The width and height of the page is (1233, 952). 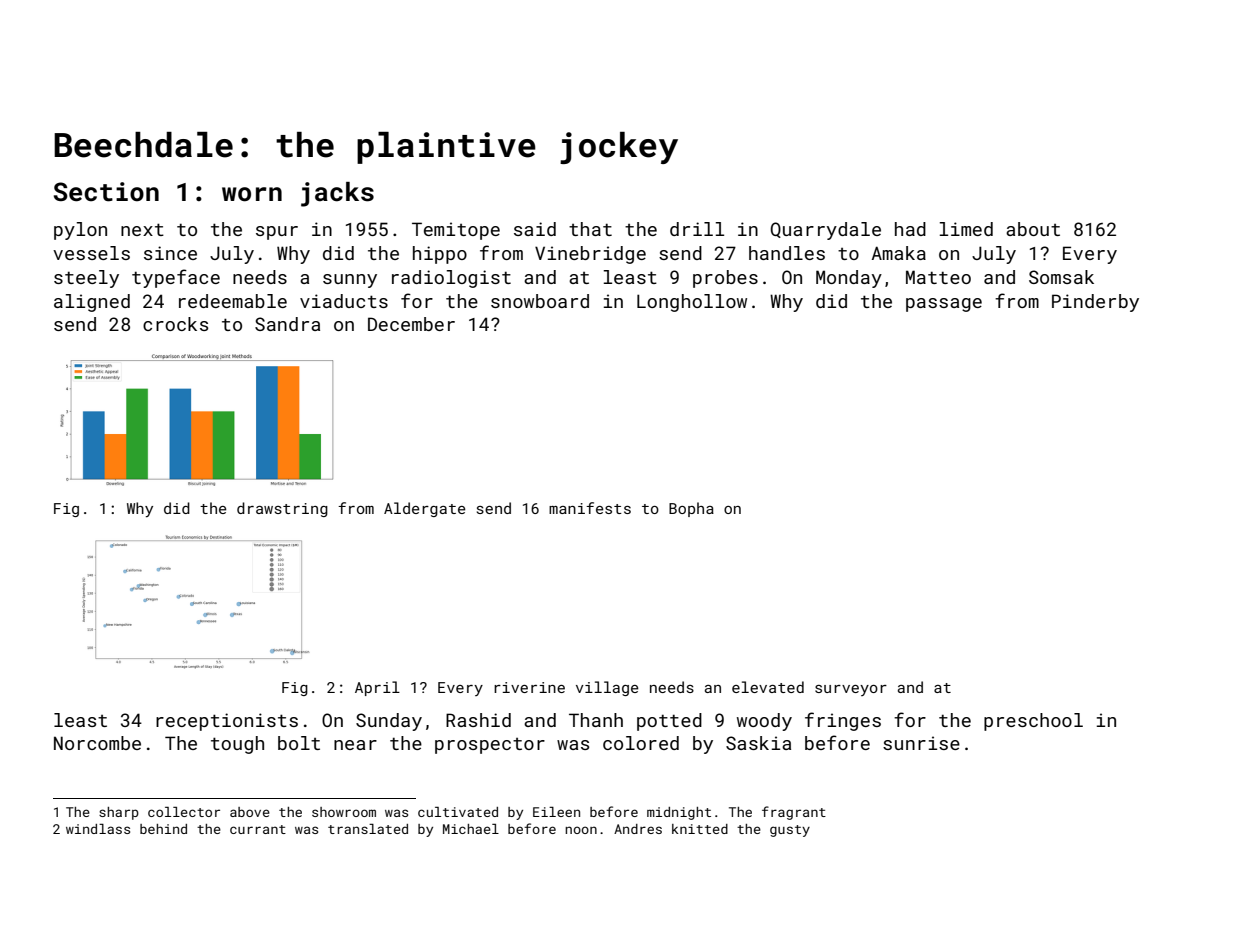 What do you see at coordinates (97, 743) in the page?
I see `Norcombe` at bounding box center [97, 743].
